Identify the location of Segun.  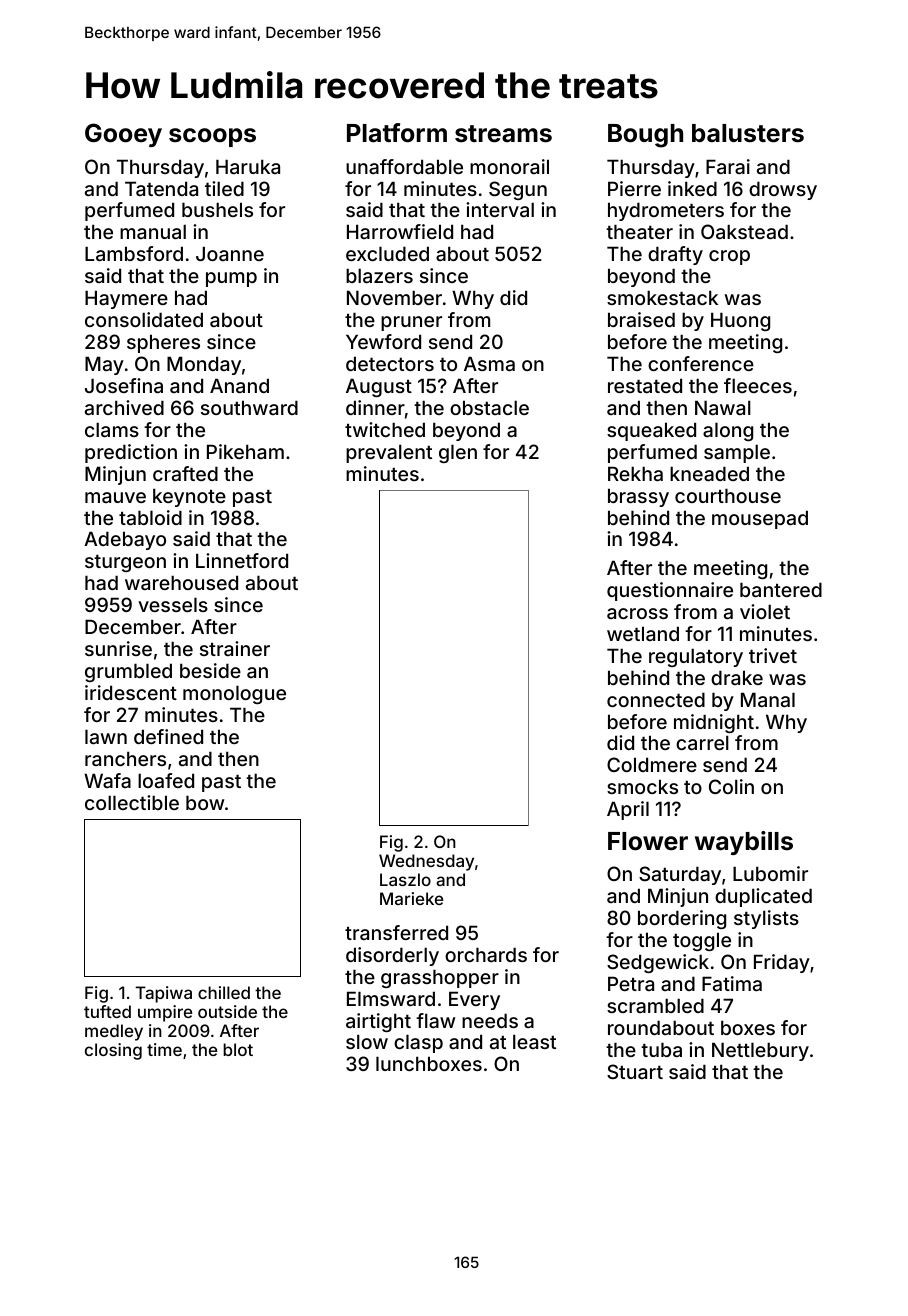
(518, 190).
